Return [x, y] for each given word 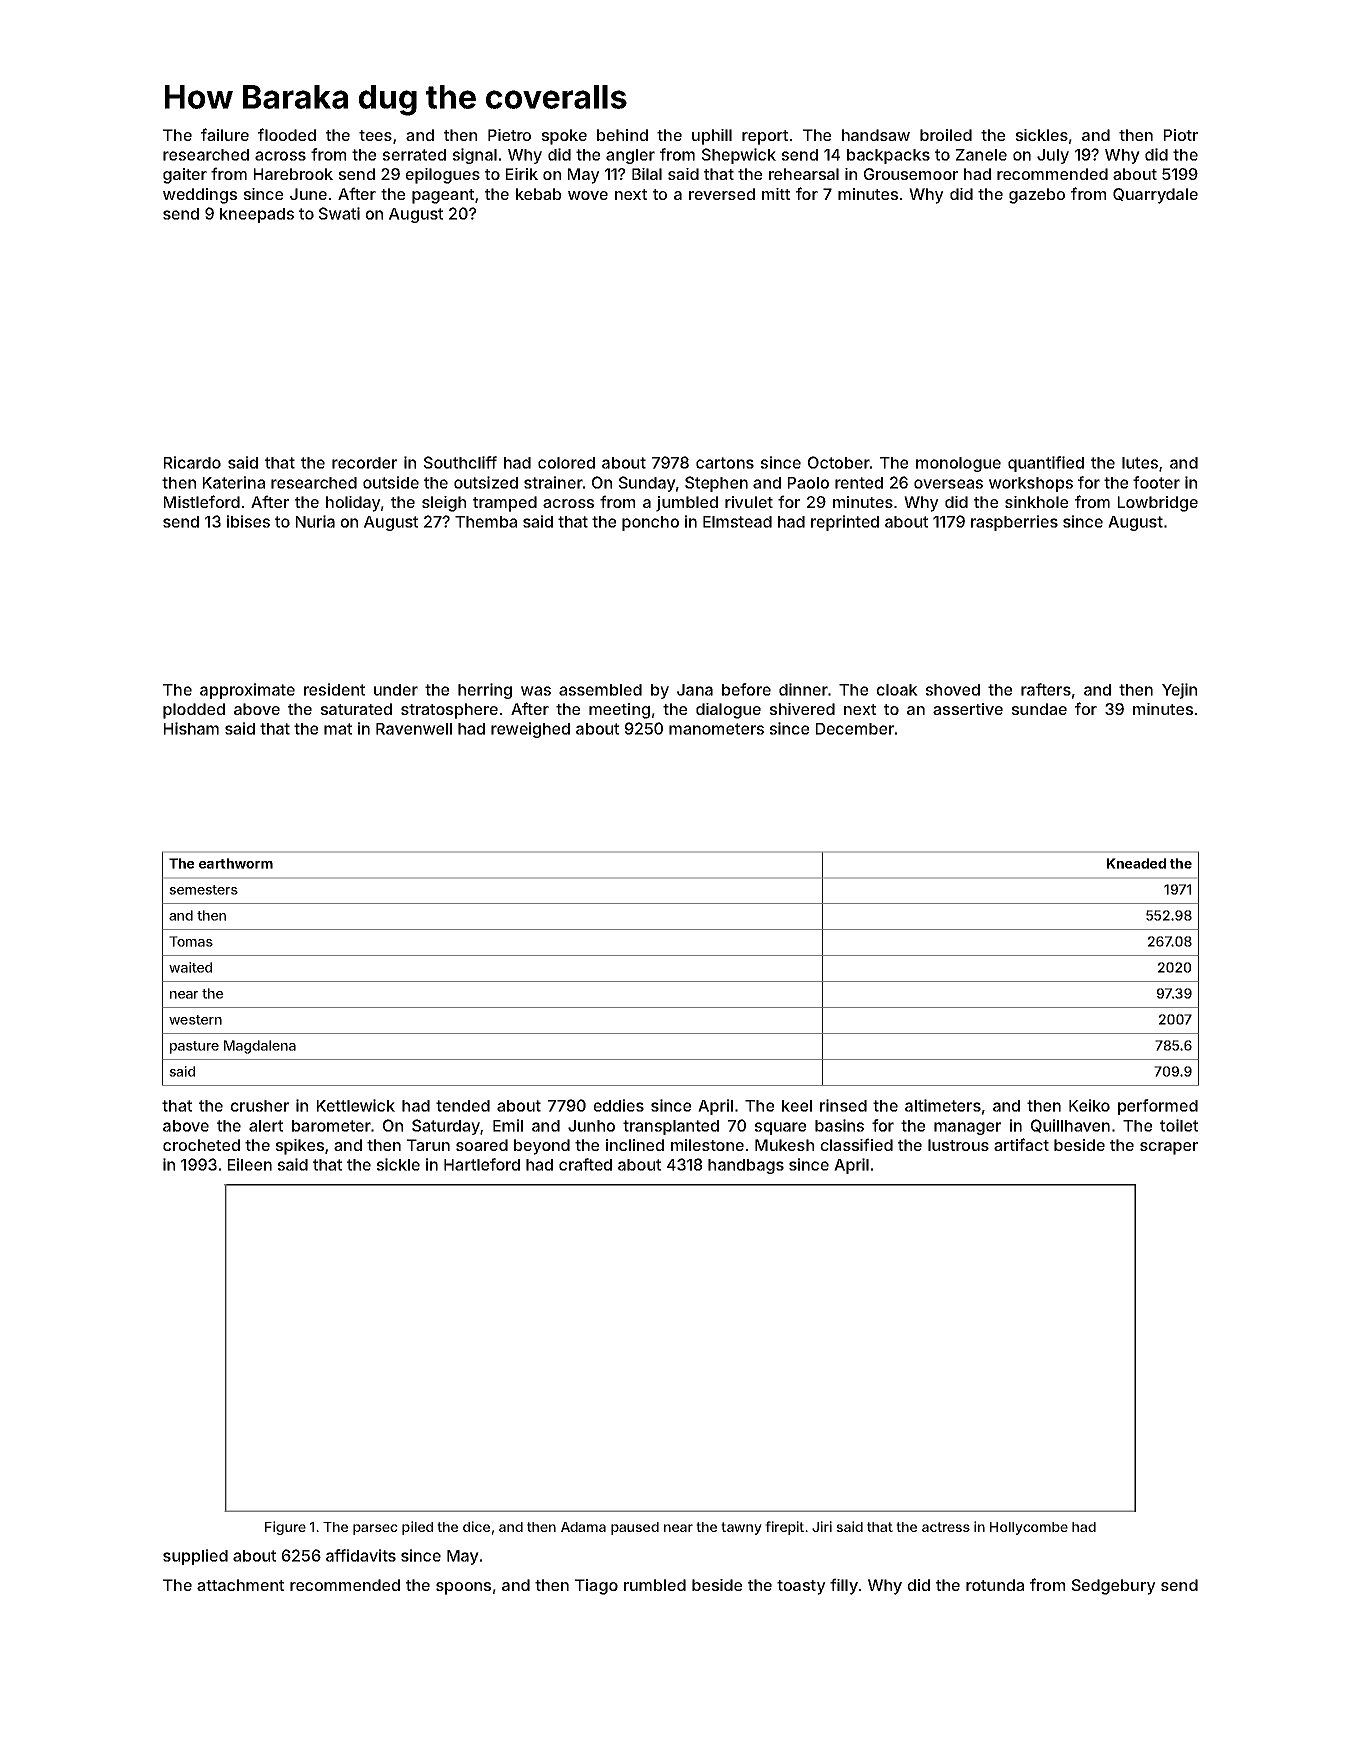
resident [334, 689]
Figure [285, 1528]
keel [797, 1106]
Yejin [1179, 691]
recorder [364, 463]
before [746, 689]
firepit [784, 1528]
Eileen [250, 1164]
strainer [553, 482]
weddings [200, 196]
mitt [776, 194]
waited [190, 967]
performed [1158, 1107]
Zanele [981, 155]
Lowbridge [1158, 504]
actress [946, 1527]
